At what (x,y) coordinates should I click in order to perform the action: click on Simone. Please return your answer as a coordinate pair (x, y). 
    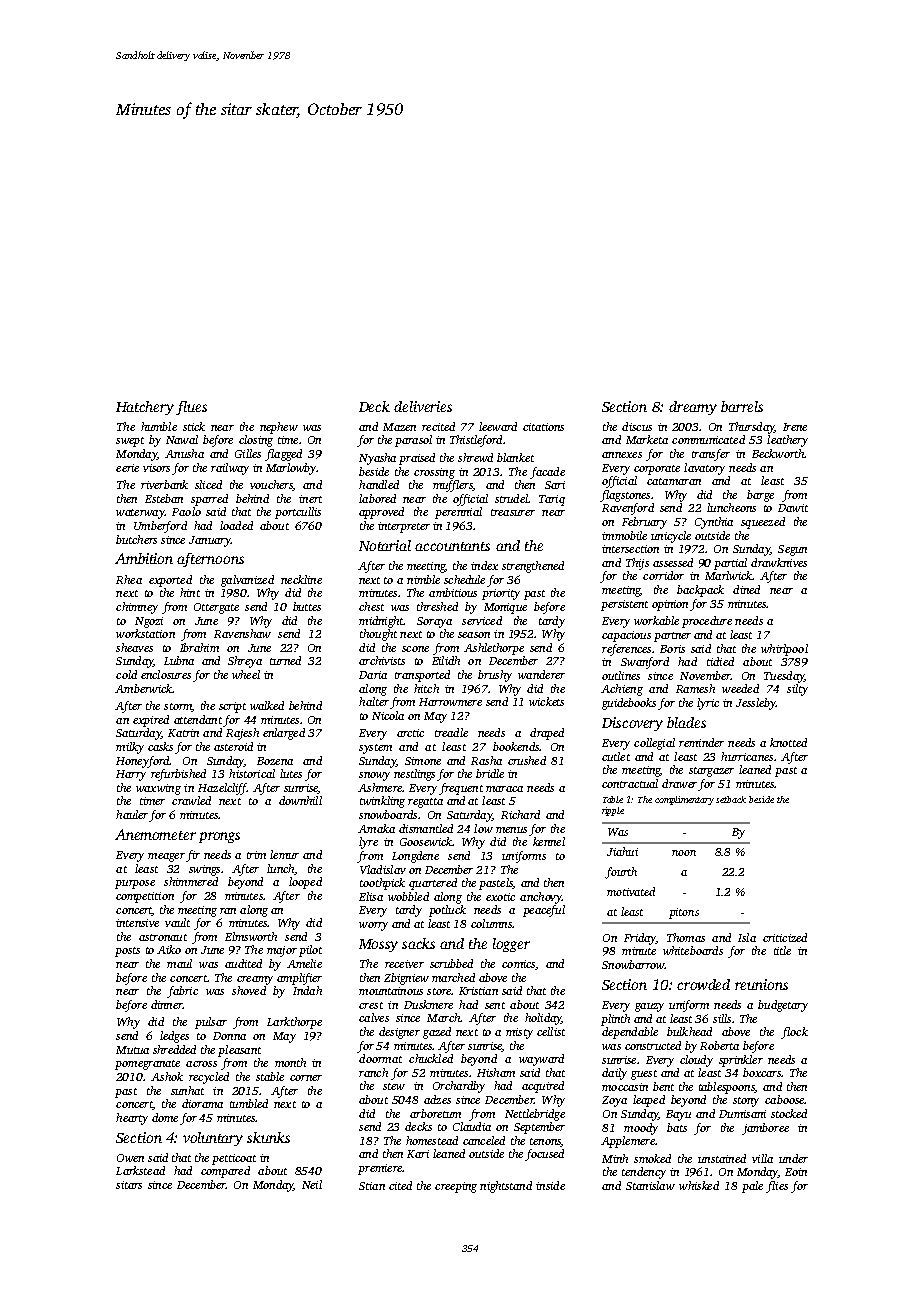
    Looking at the image, I should click on (423, 761).
